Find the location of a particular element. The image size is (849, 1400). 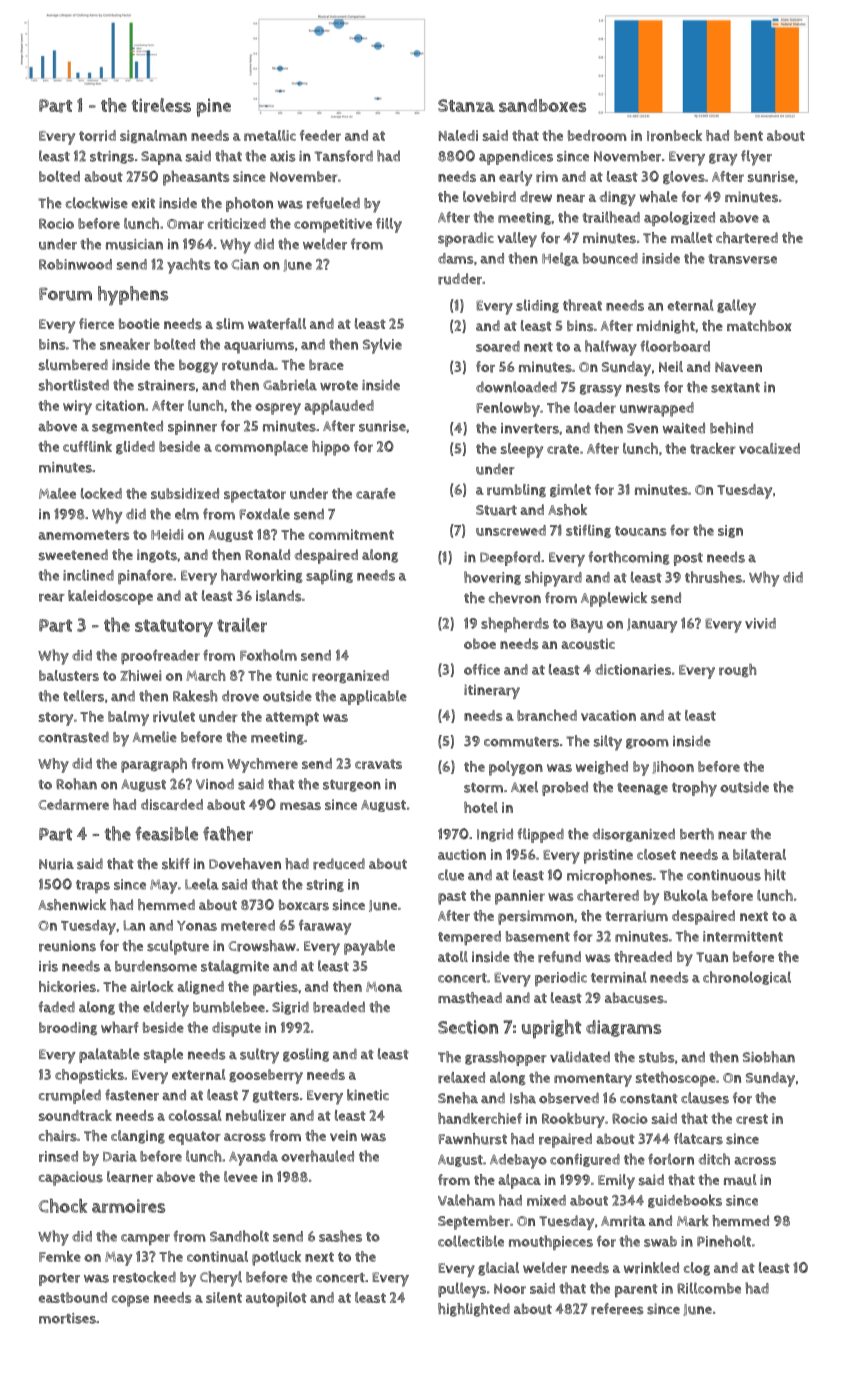

story is located at coordinates (56, 719).
